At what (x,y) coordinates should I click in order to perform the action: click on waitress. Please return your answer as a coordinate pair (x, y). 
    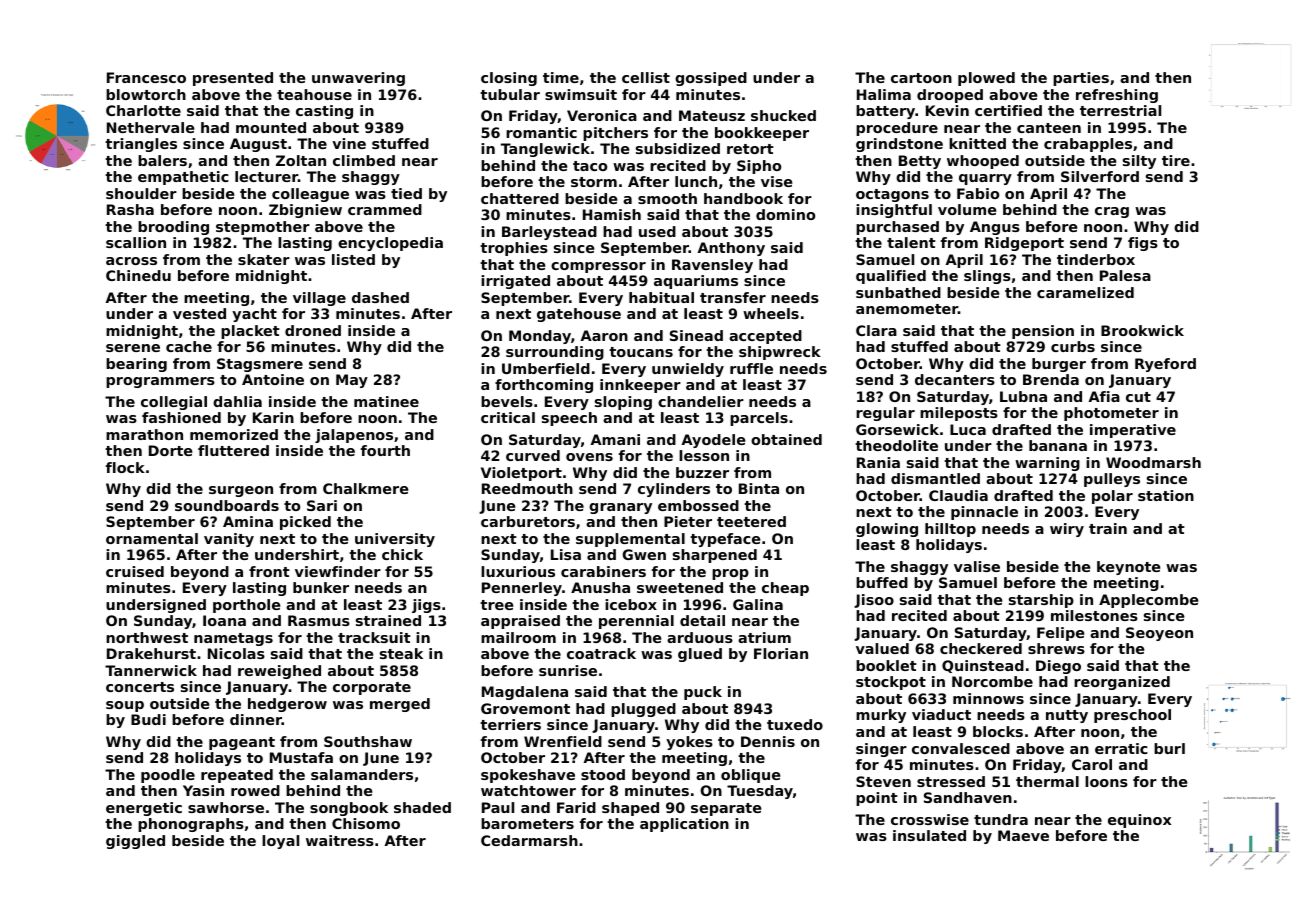
    Looking at the image, I should click on (340, 840).
